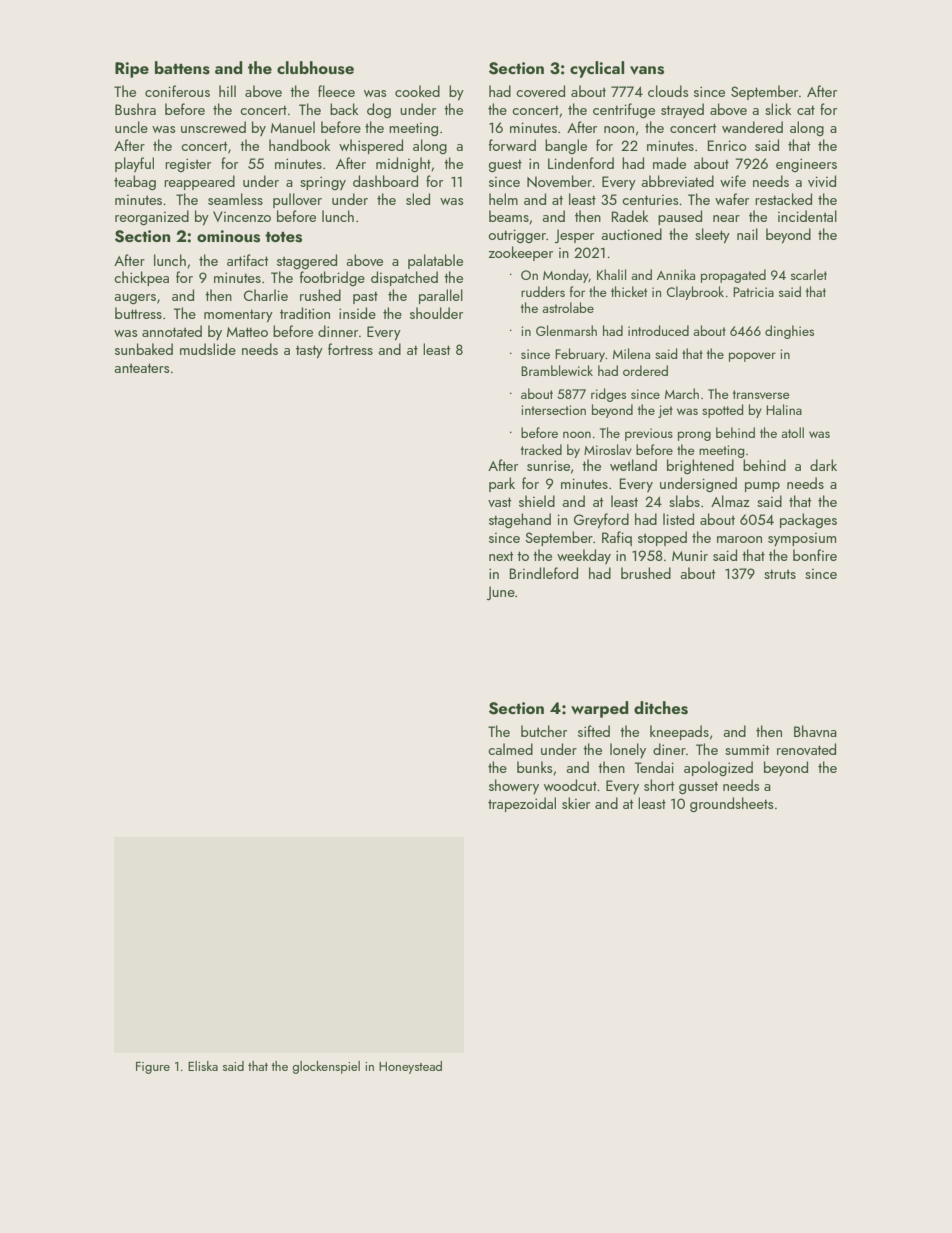  I want to click on glockenspiel, so click(326, 1067).
